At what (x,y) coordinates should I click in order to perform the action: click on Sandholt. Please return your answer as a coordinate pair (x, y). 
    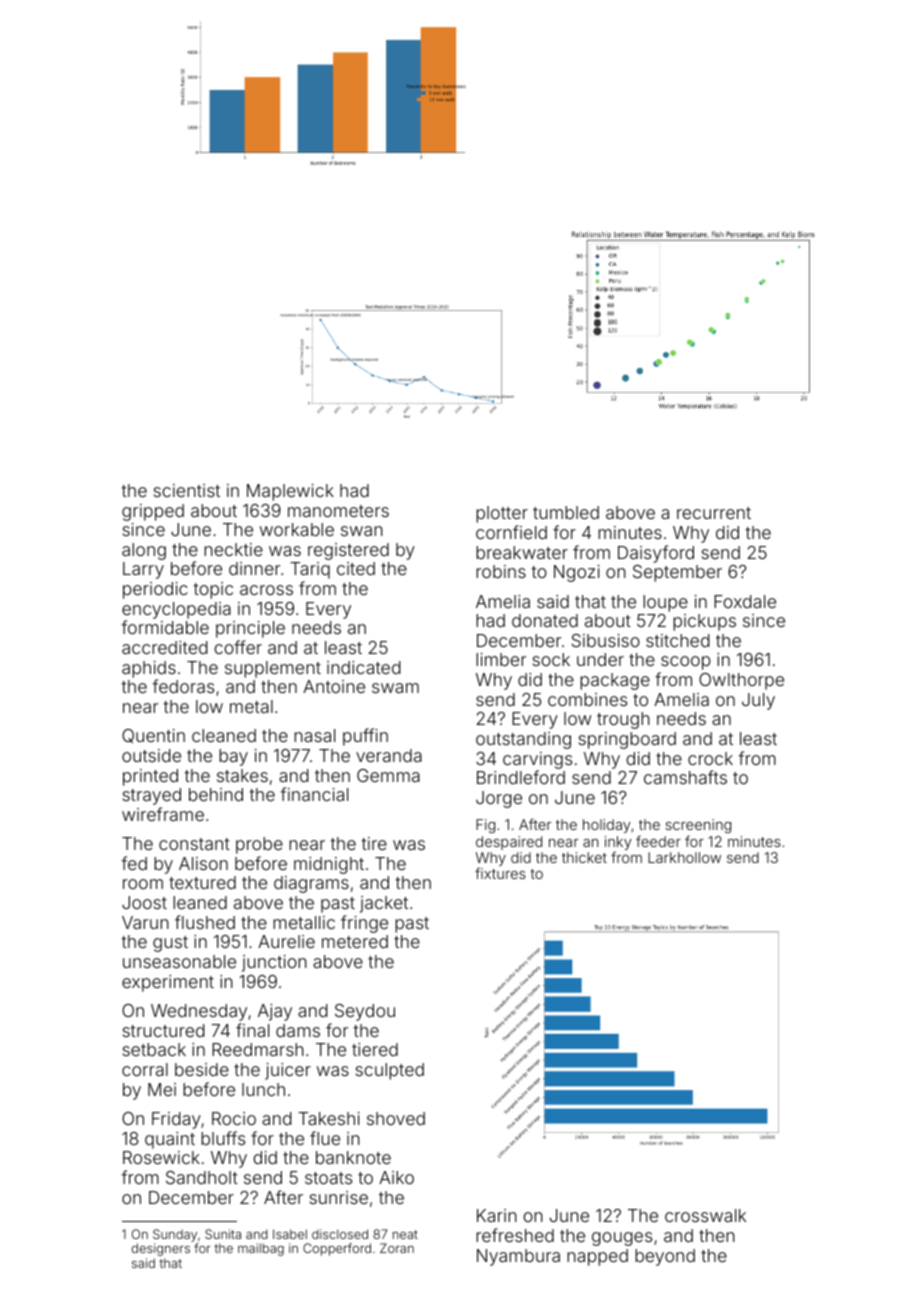
    Looking at the image, I should click on (202, 1177).
